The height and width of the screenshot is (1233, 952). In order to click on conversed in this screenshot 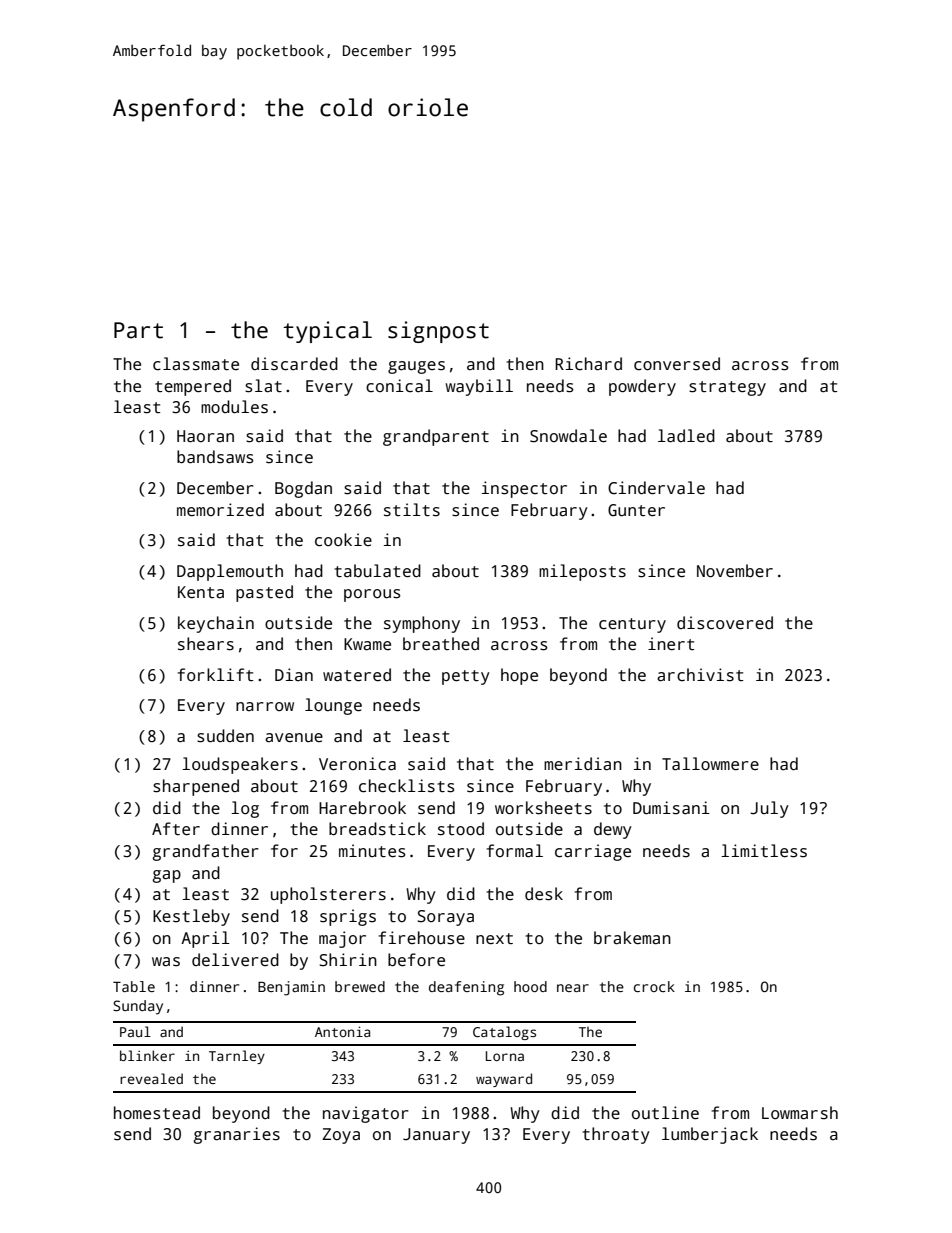, I will do `click(677, 364)`.
